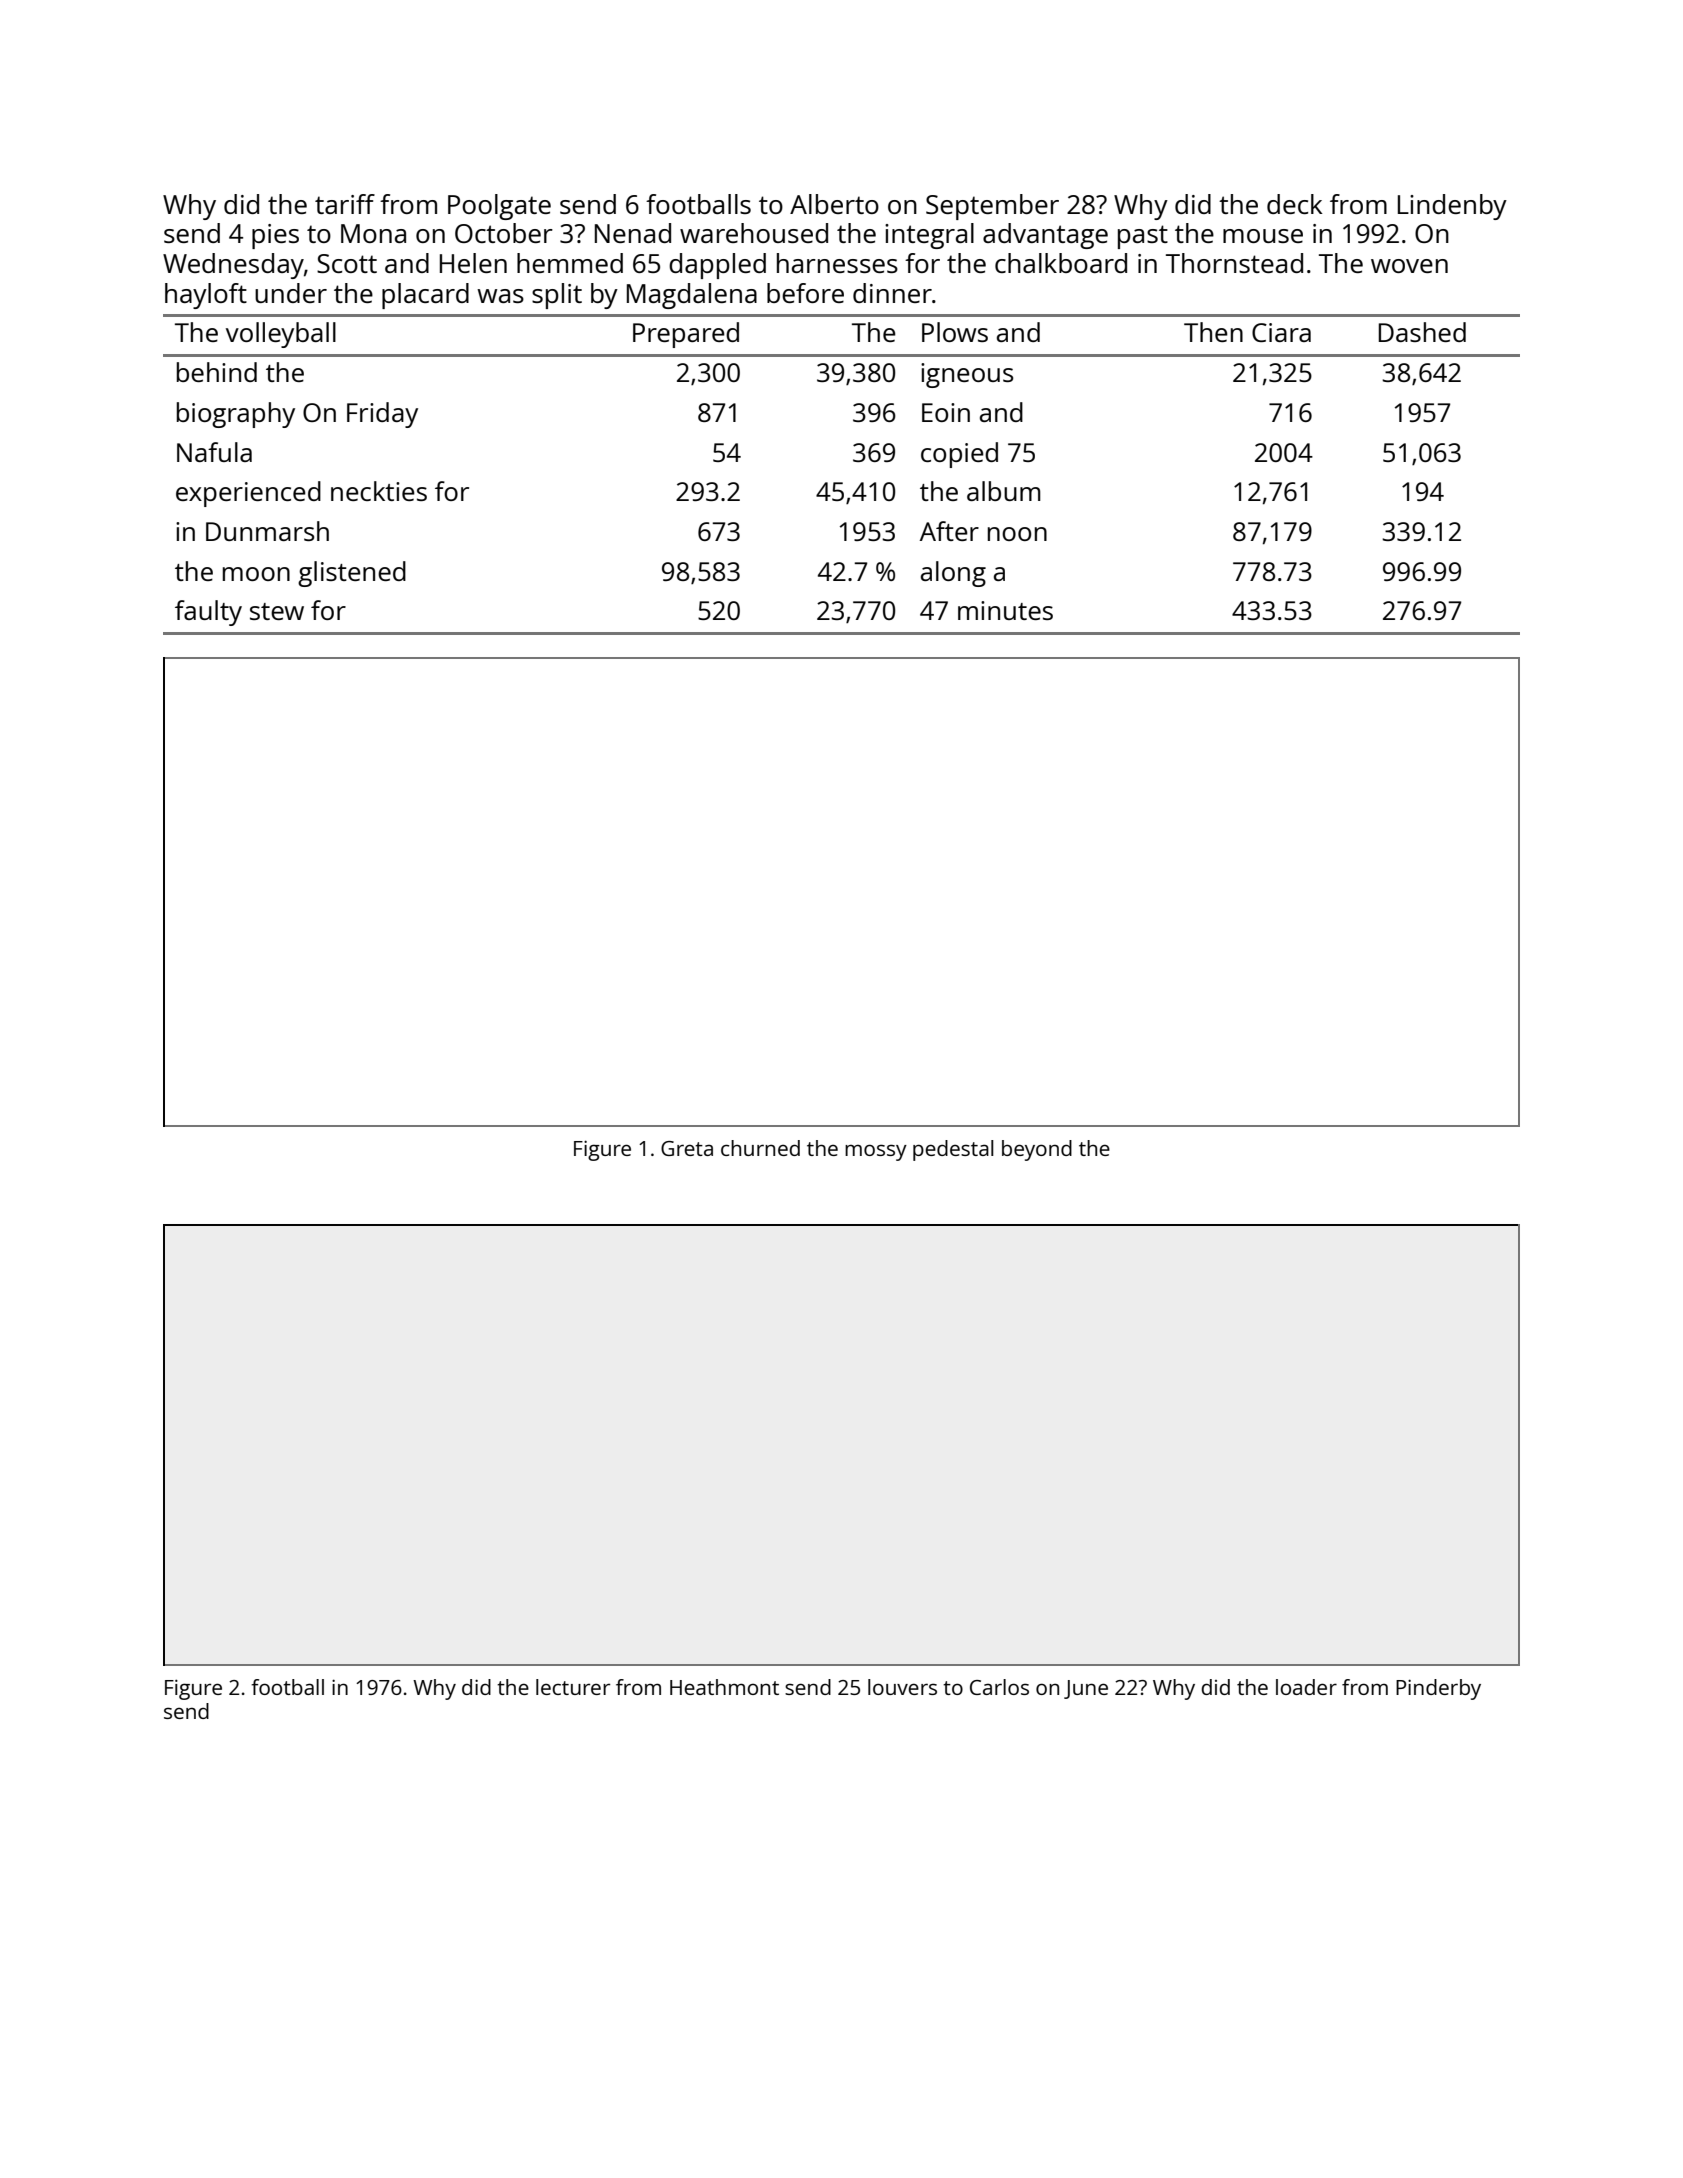  What do you see at coordinates (1037, 1150) in the page?
I see `beyond` at bounding box center [1037, 1150].
